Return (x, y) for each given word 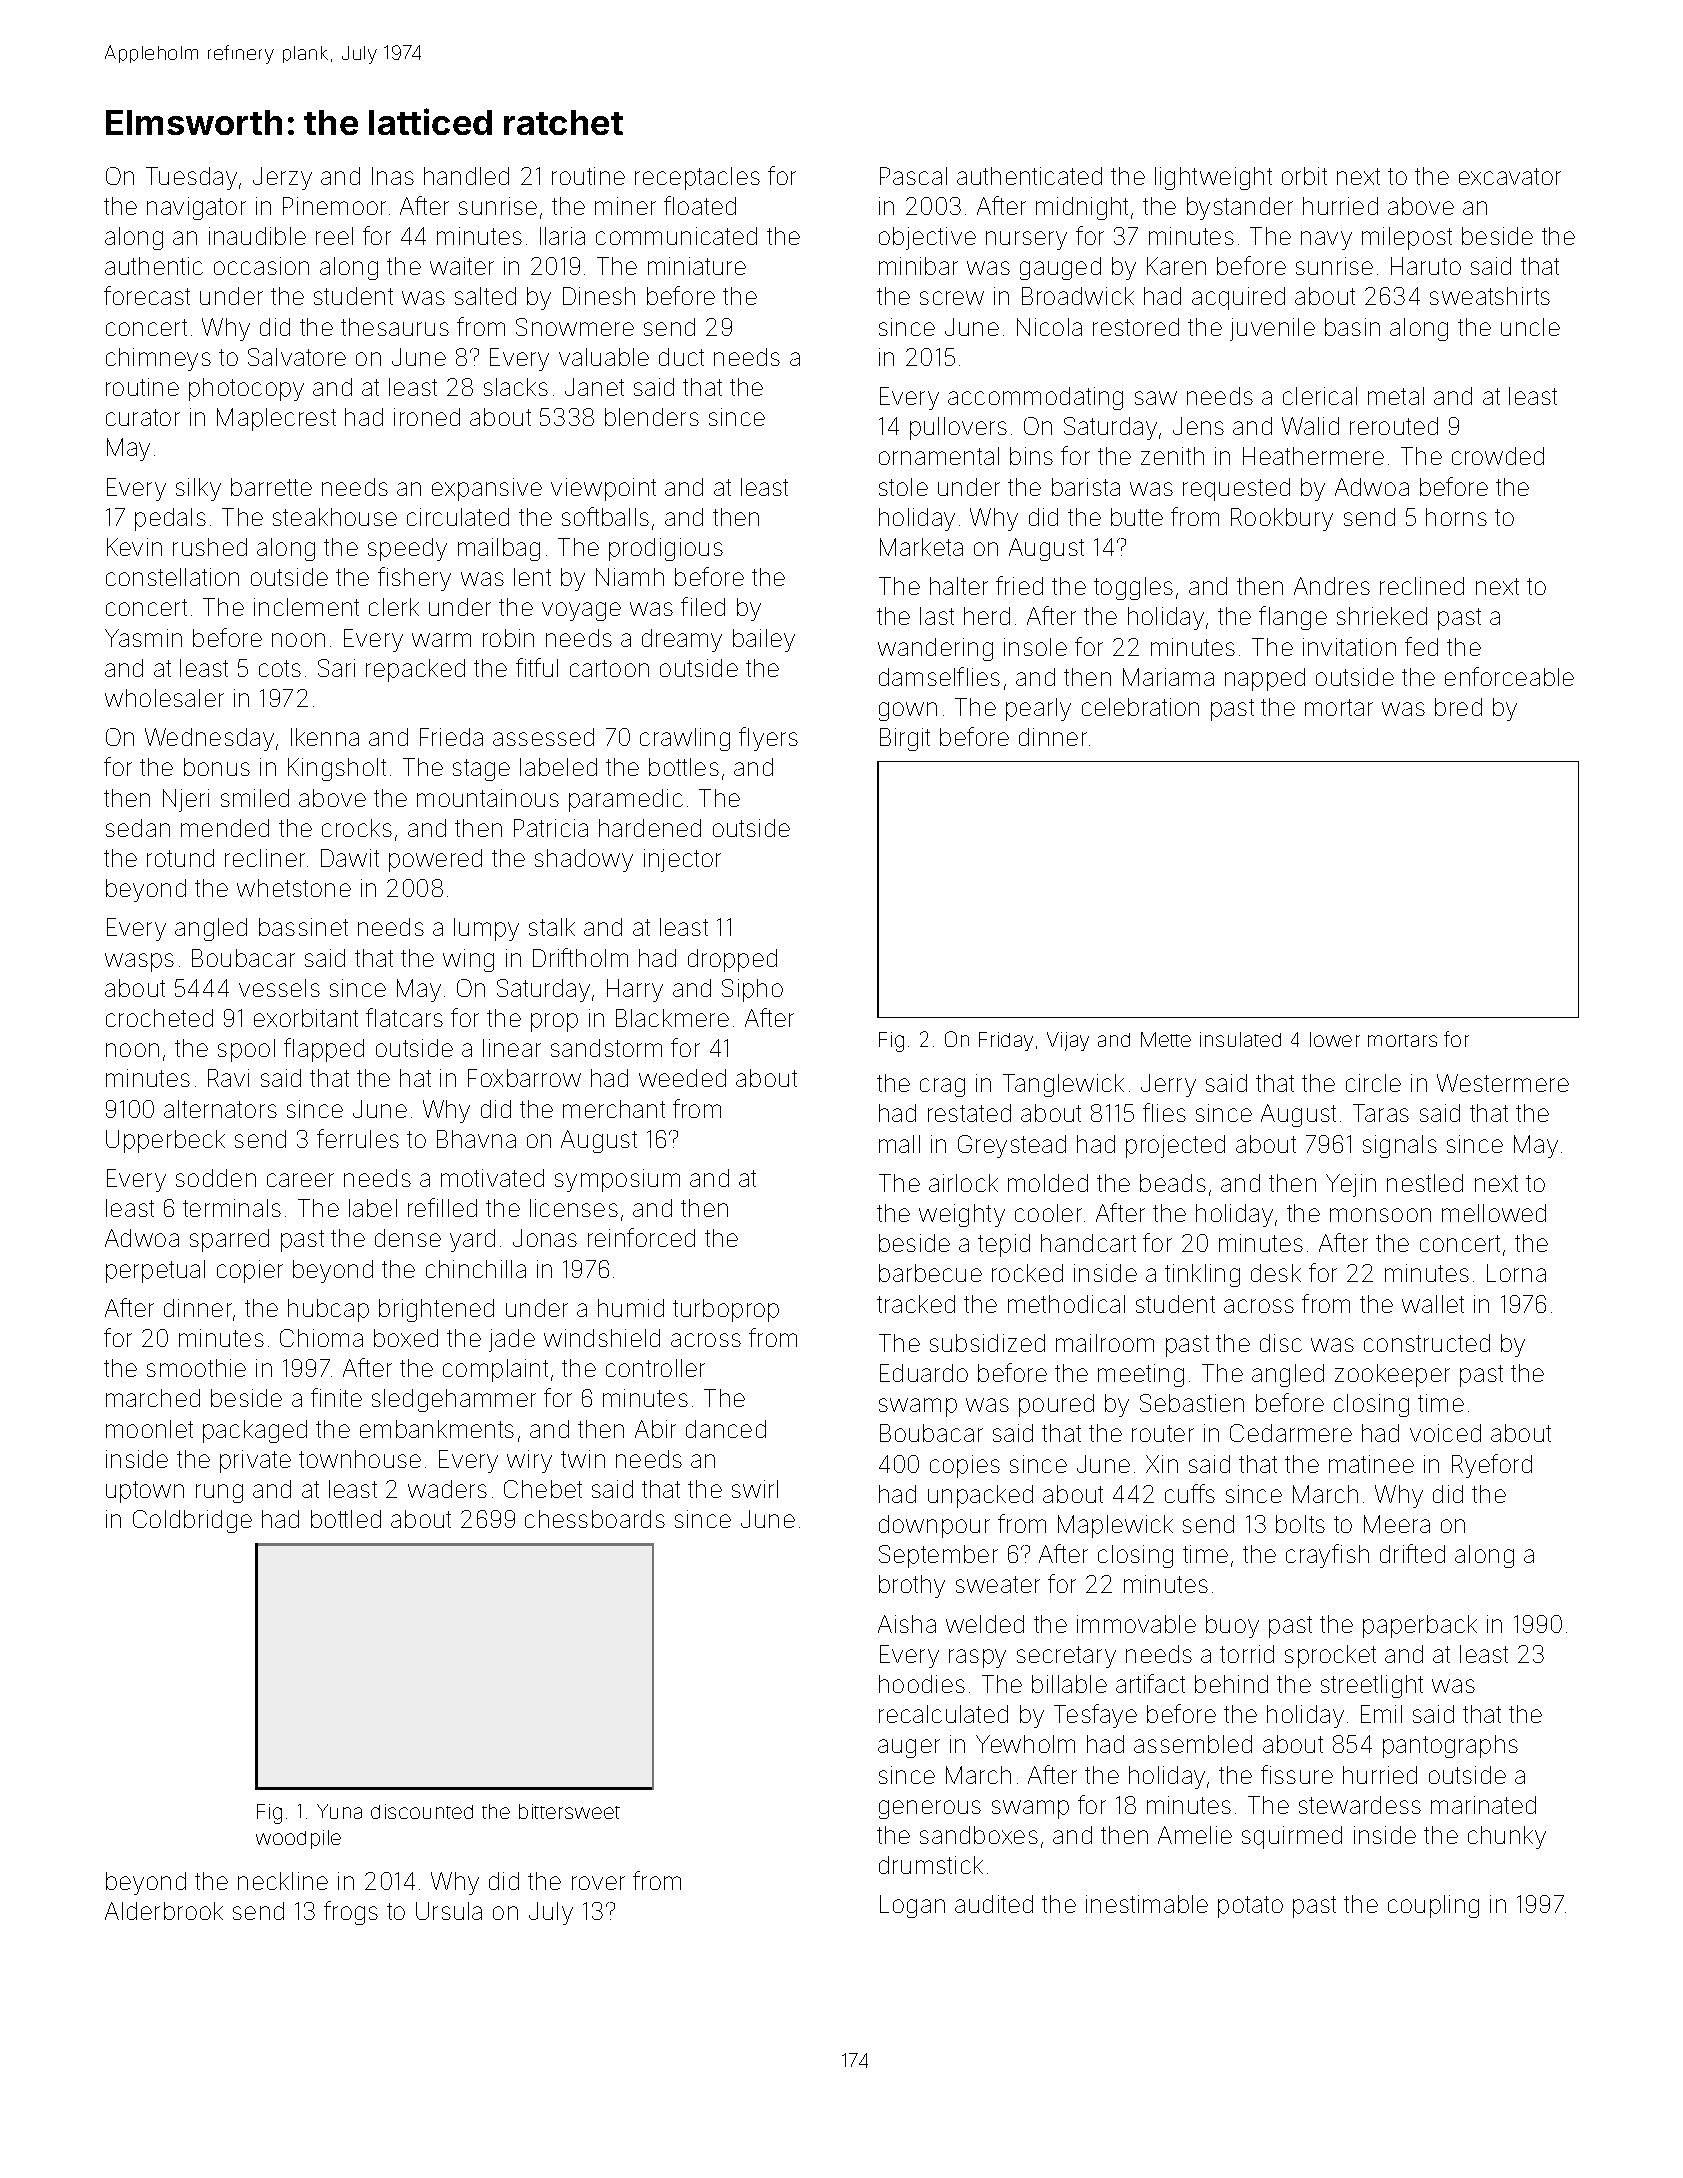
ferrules (358, 1138)
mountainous (488, 798)
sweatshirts (1490, 296)
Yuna (339, 1811)
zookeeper (1392, 1375)
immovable (1136, 1624)
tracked (916, 1304)
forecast (147, 295)
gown (908, 711)
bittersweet (569, 1811)
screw (952, 298)
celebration (1140, 707)
